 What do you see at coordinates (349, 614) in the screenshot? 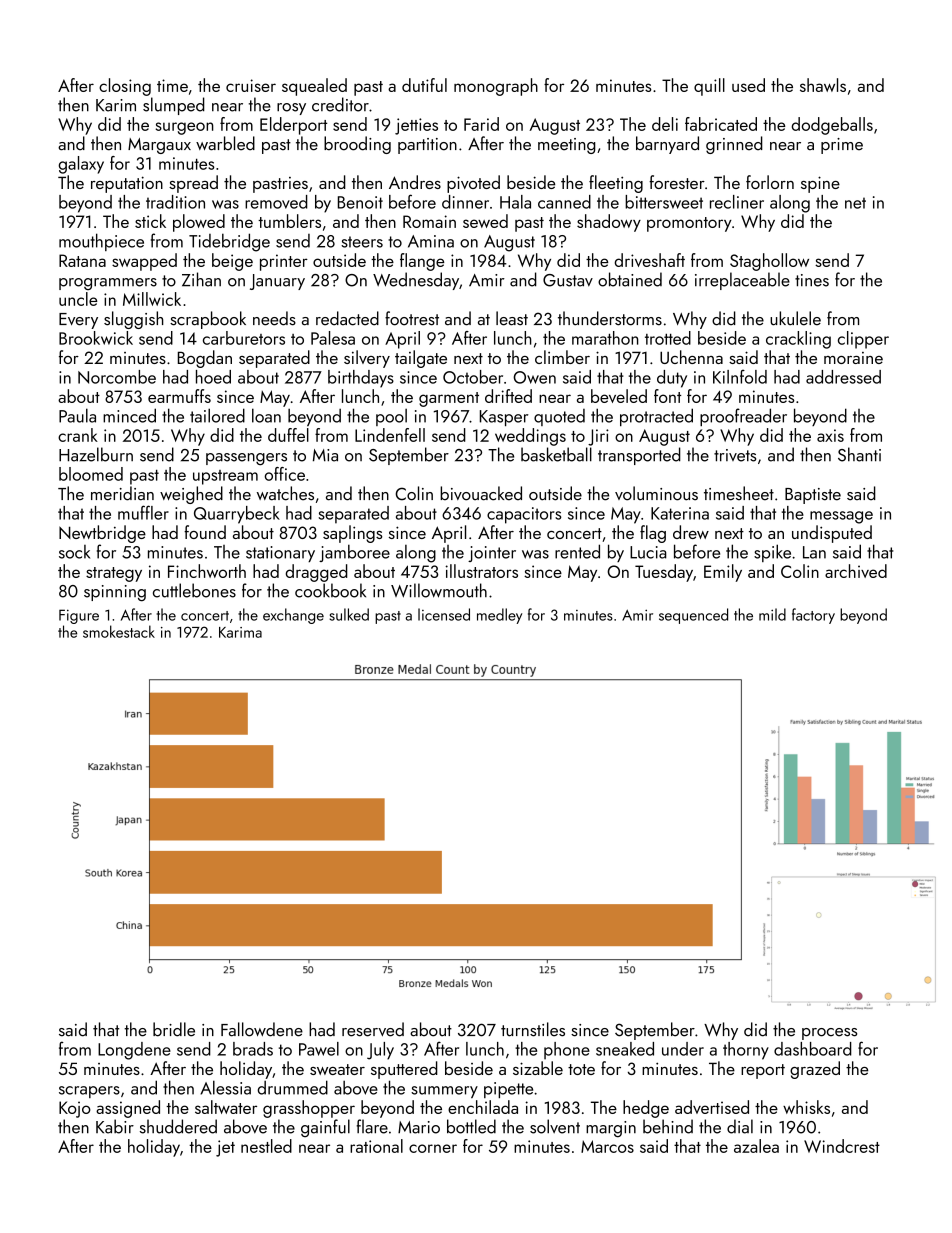
I see `sulked` at bounding box center [349, 614].
